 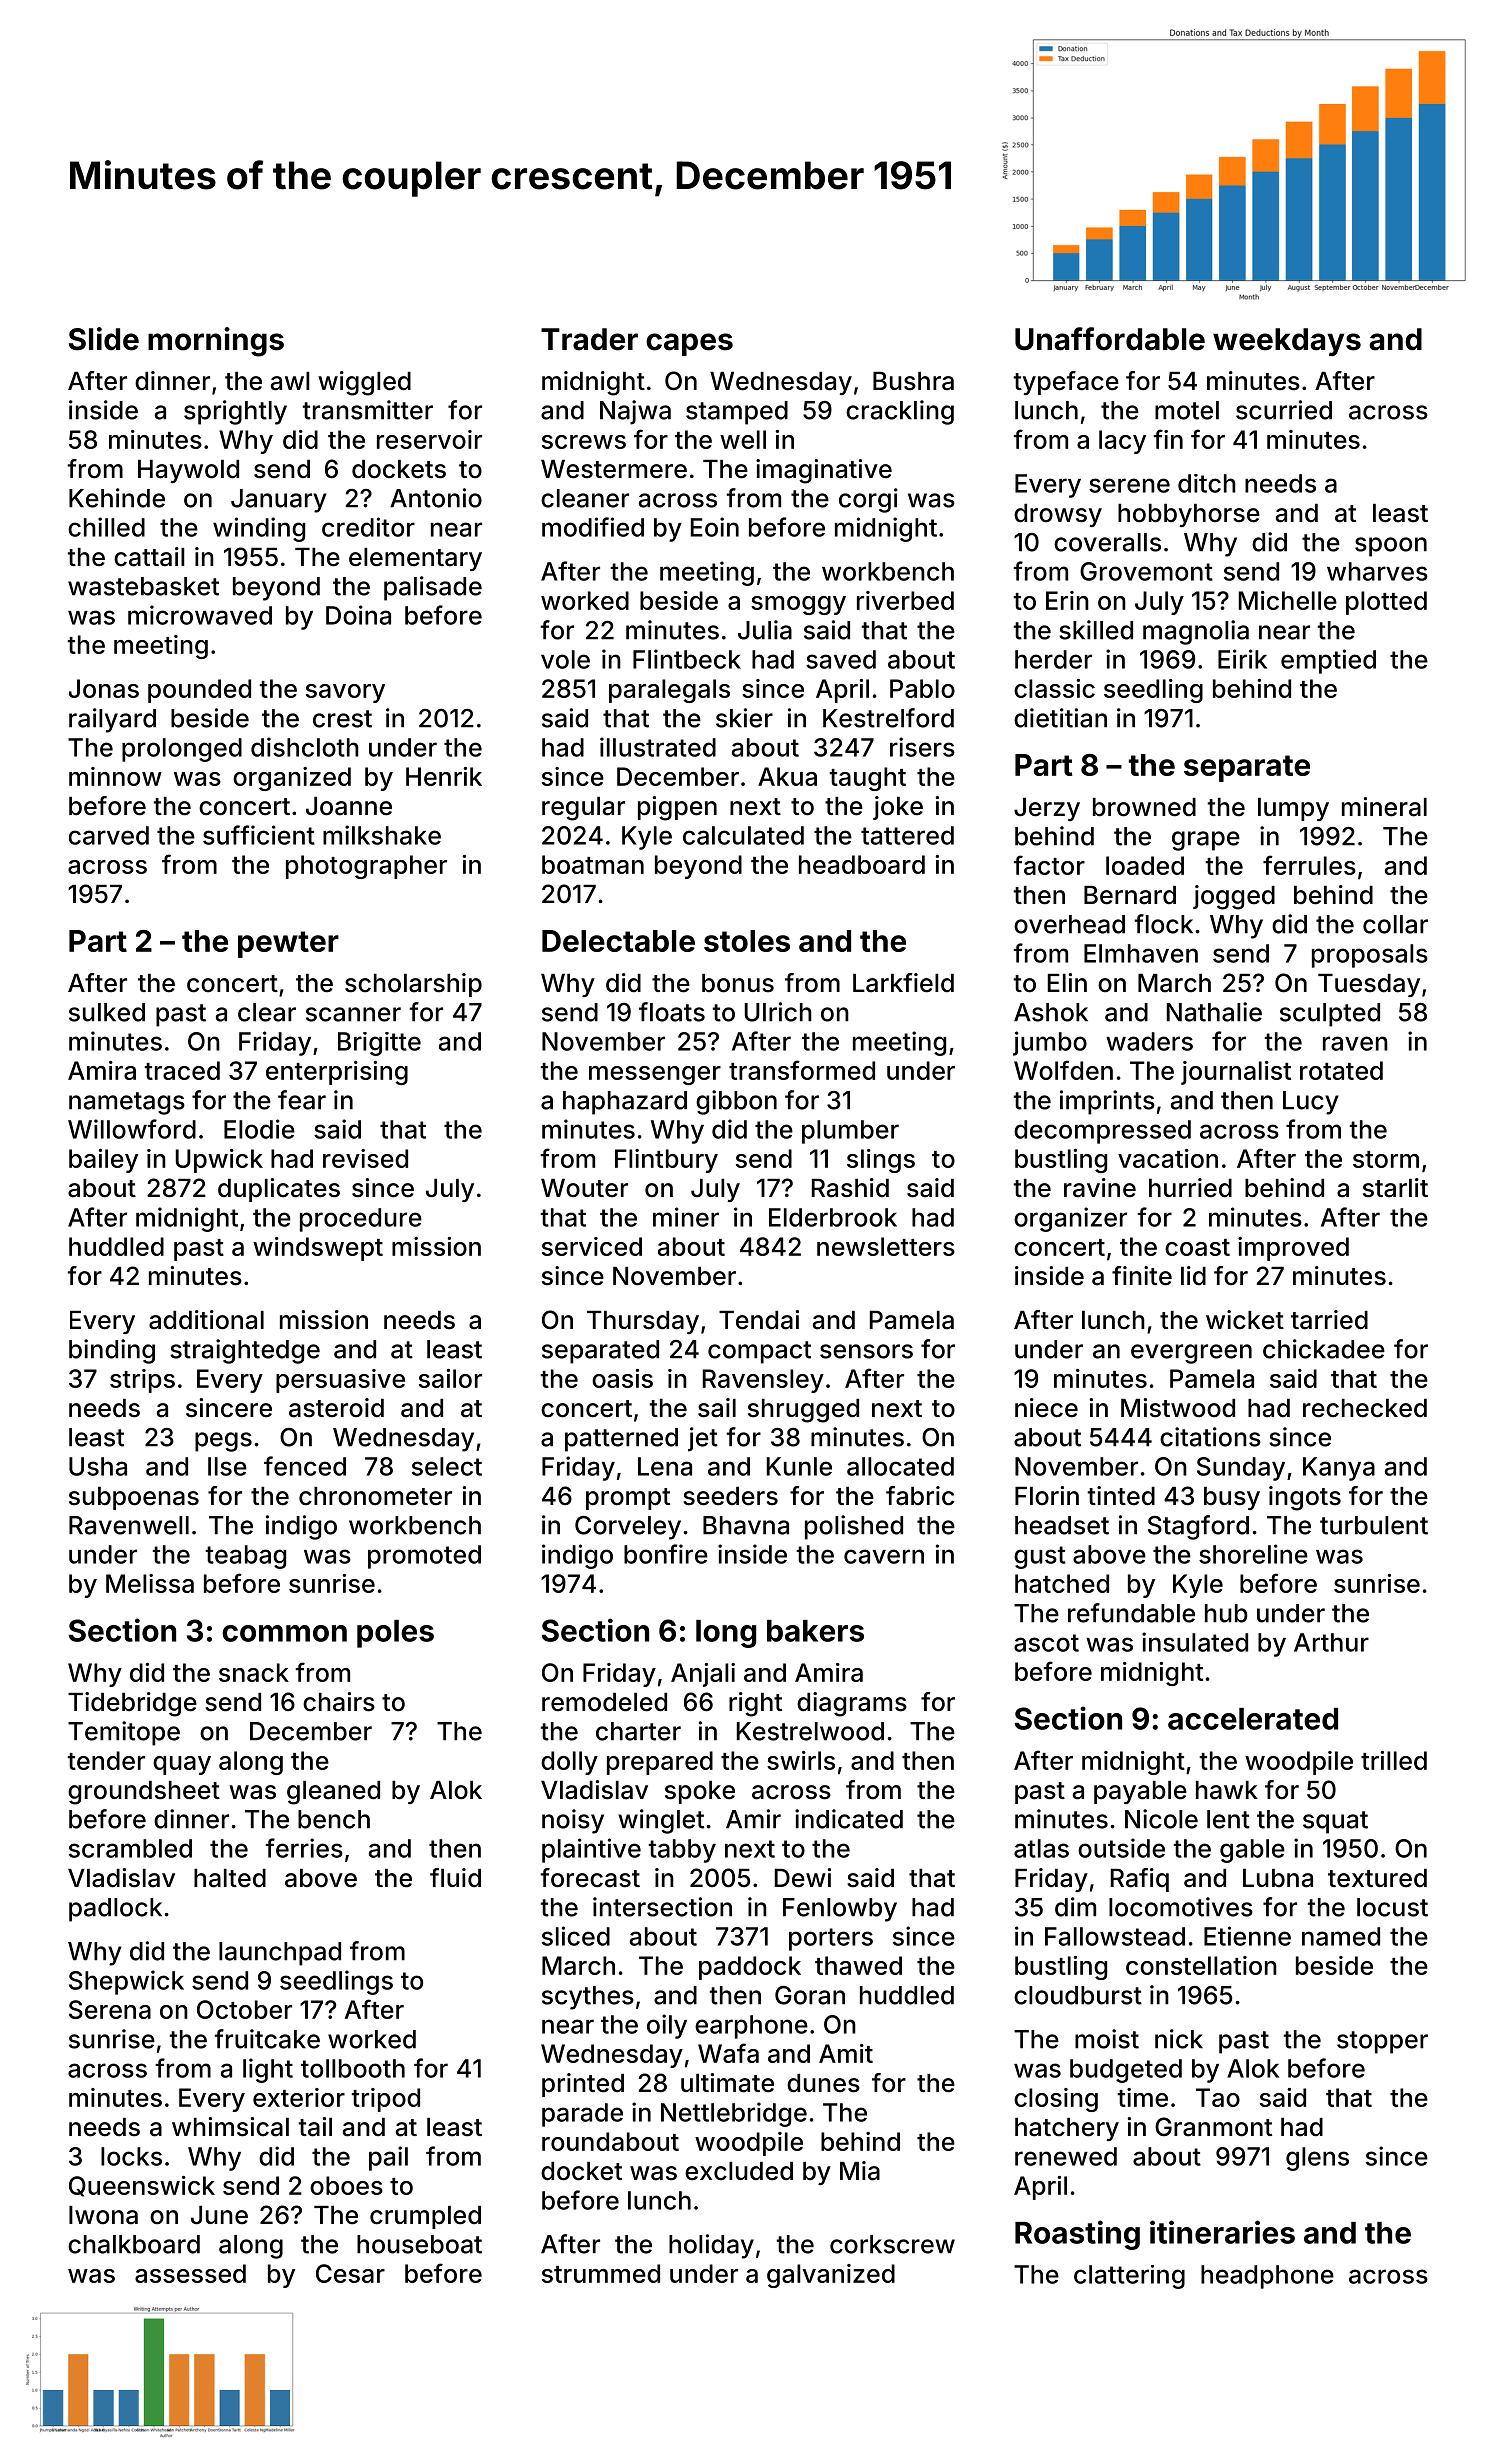 I want to click on glens, so click(x=1317, y=2159).
